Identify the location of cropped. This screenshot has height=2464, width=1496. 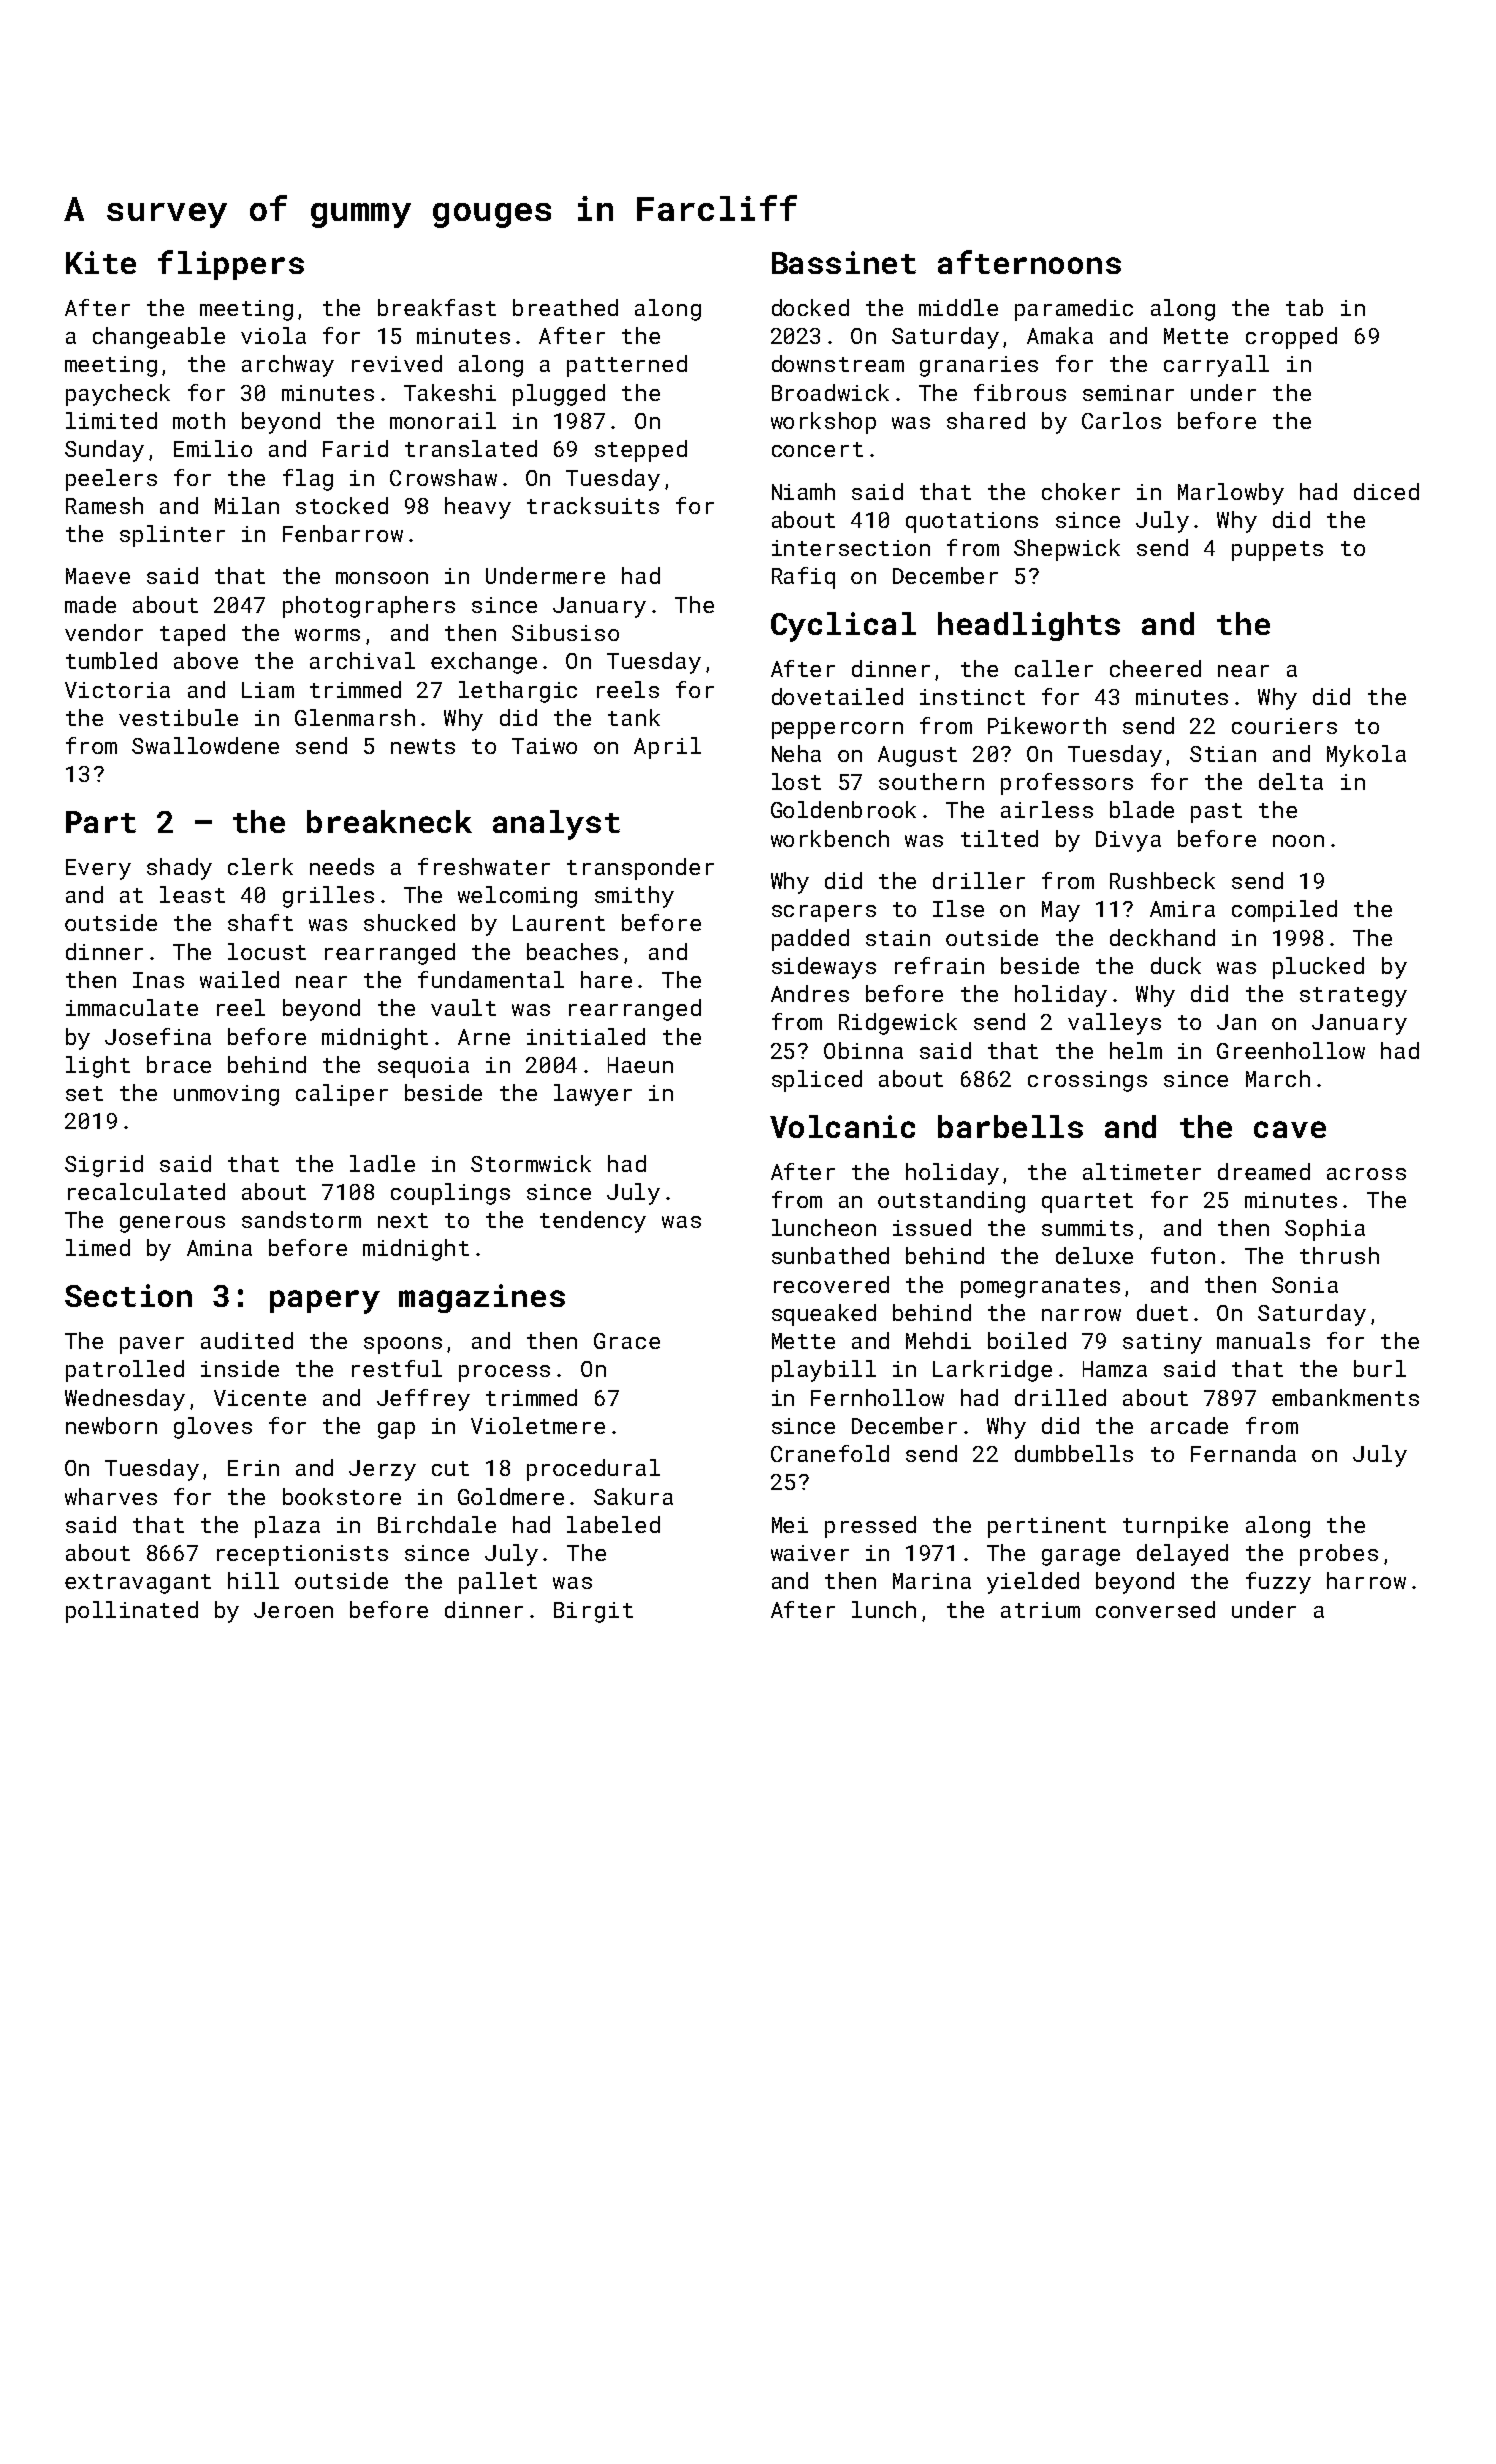
(1291, 338).
